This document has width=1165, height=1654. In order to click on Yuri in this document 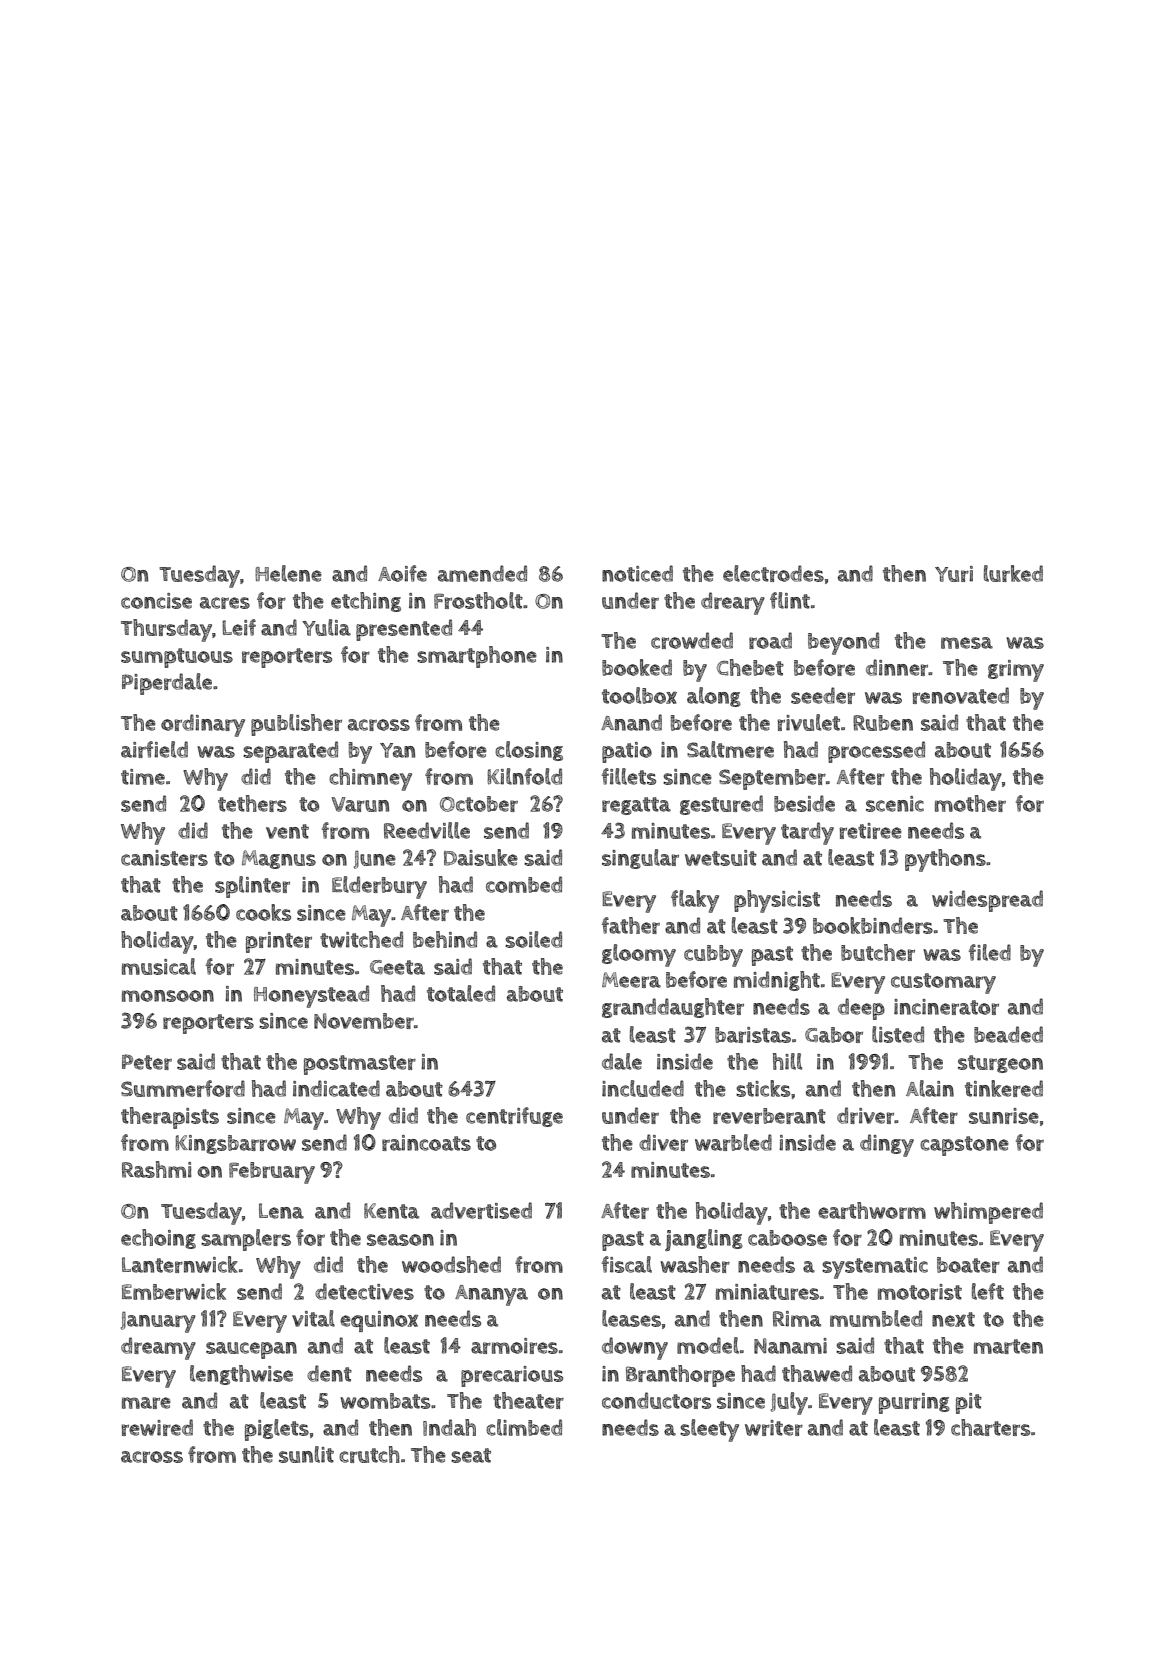, I will do `click(954, 574)`.
